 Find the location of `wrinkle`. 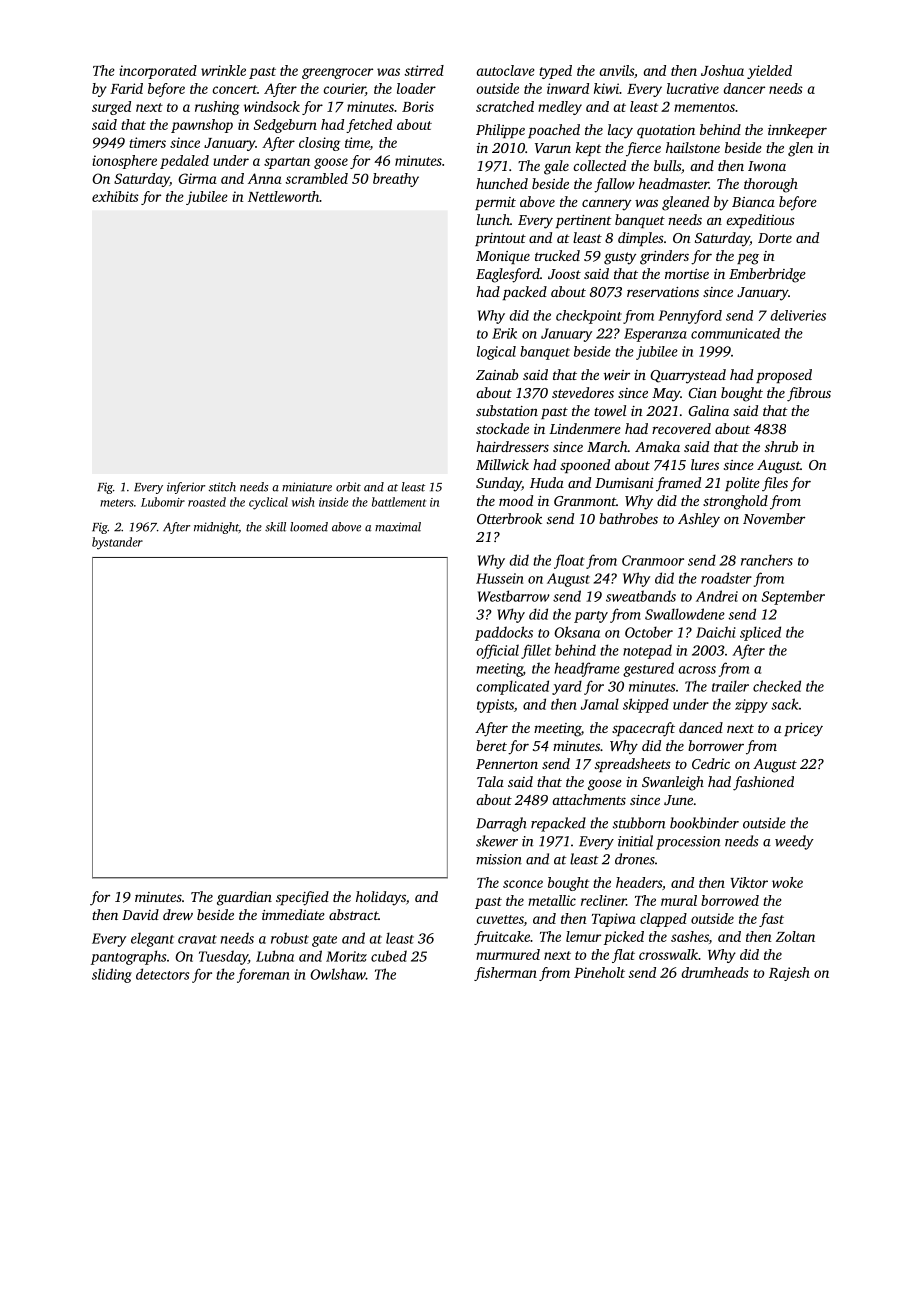

wrinkle is located at coordinates (223, 70).
